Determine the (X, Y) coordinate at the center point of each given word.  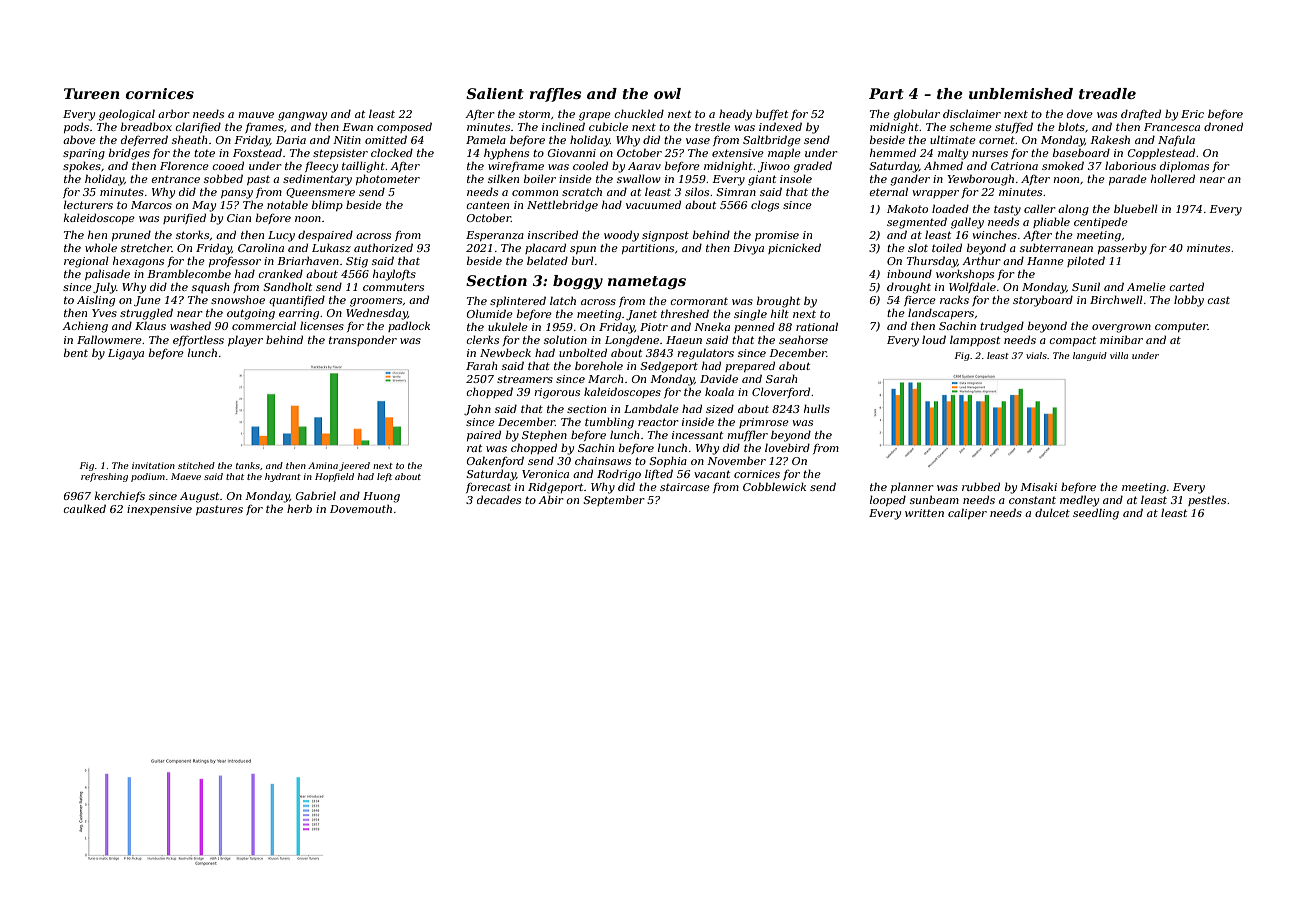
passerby (1122, 249)
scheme (971, 126)
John (477, 409)
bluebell (1136, 208)
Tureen (92, 93)
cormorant (699, 301)
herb (299, 508)
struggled (146, 314)
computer (1181, 327)
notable (287, 204)
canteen (487, 205)
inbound (909, 273)
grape (595, 116)
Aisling (96, 301)
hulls (817, 408)
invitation (153, 465)
